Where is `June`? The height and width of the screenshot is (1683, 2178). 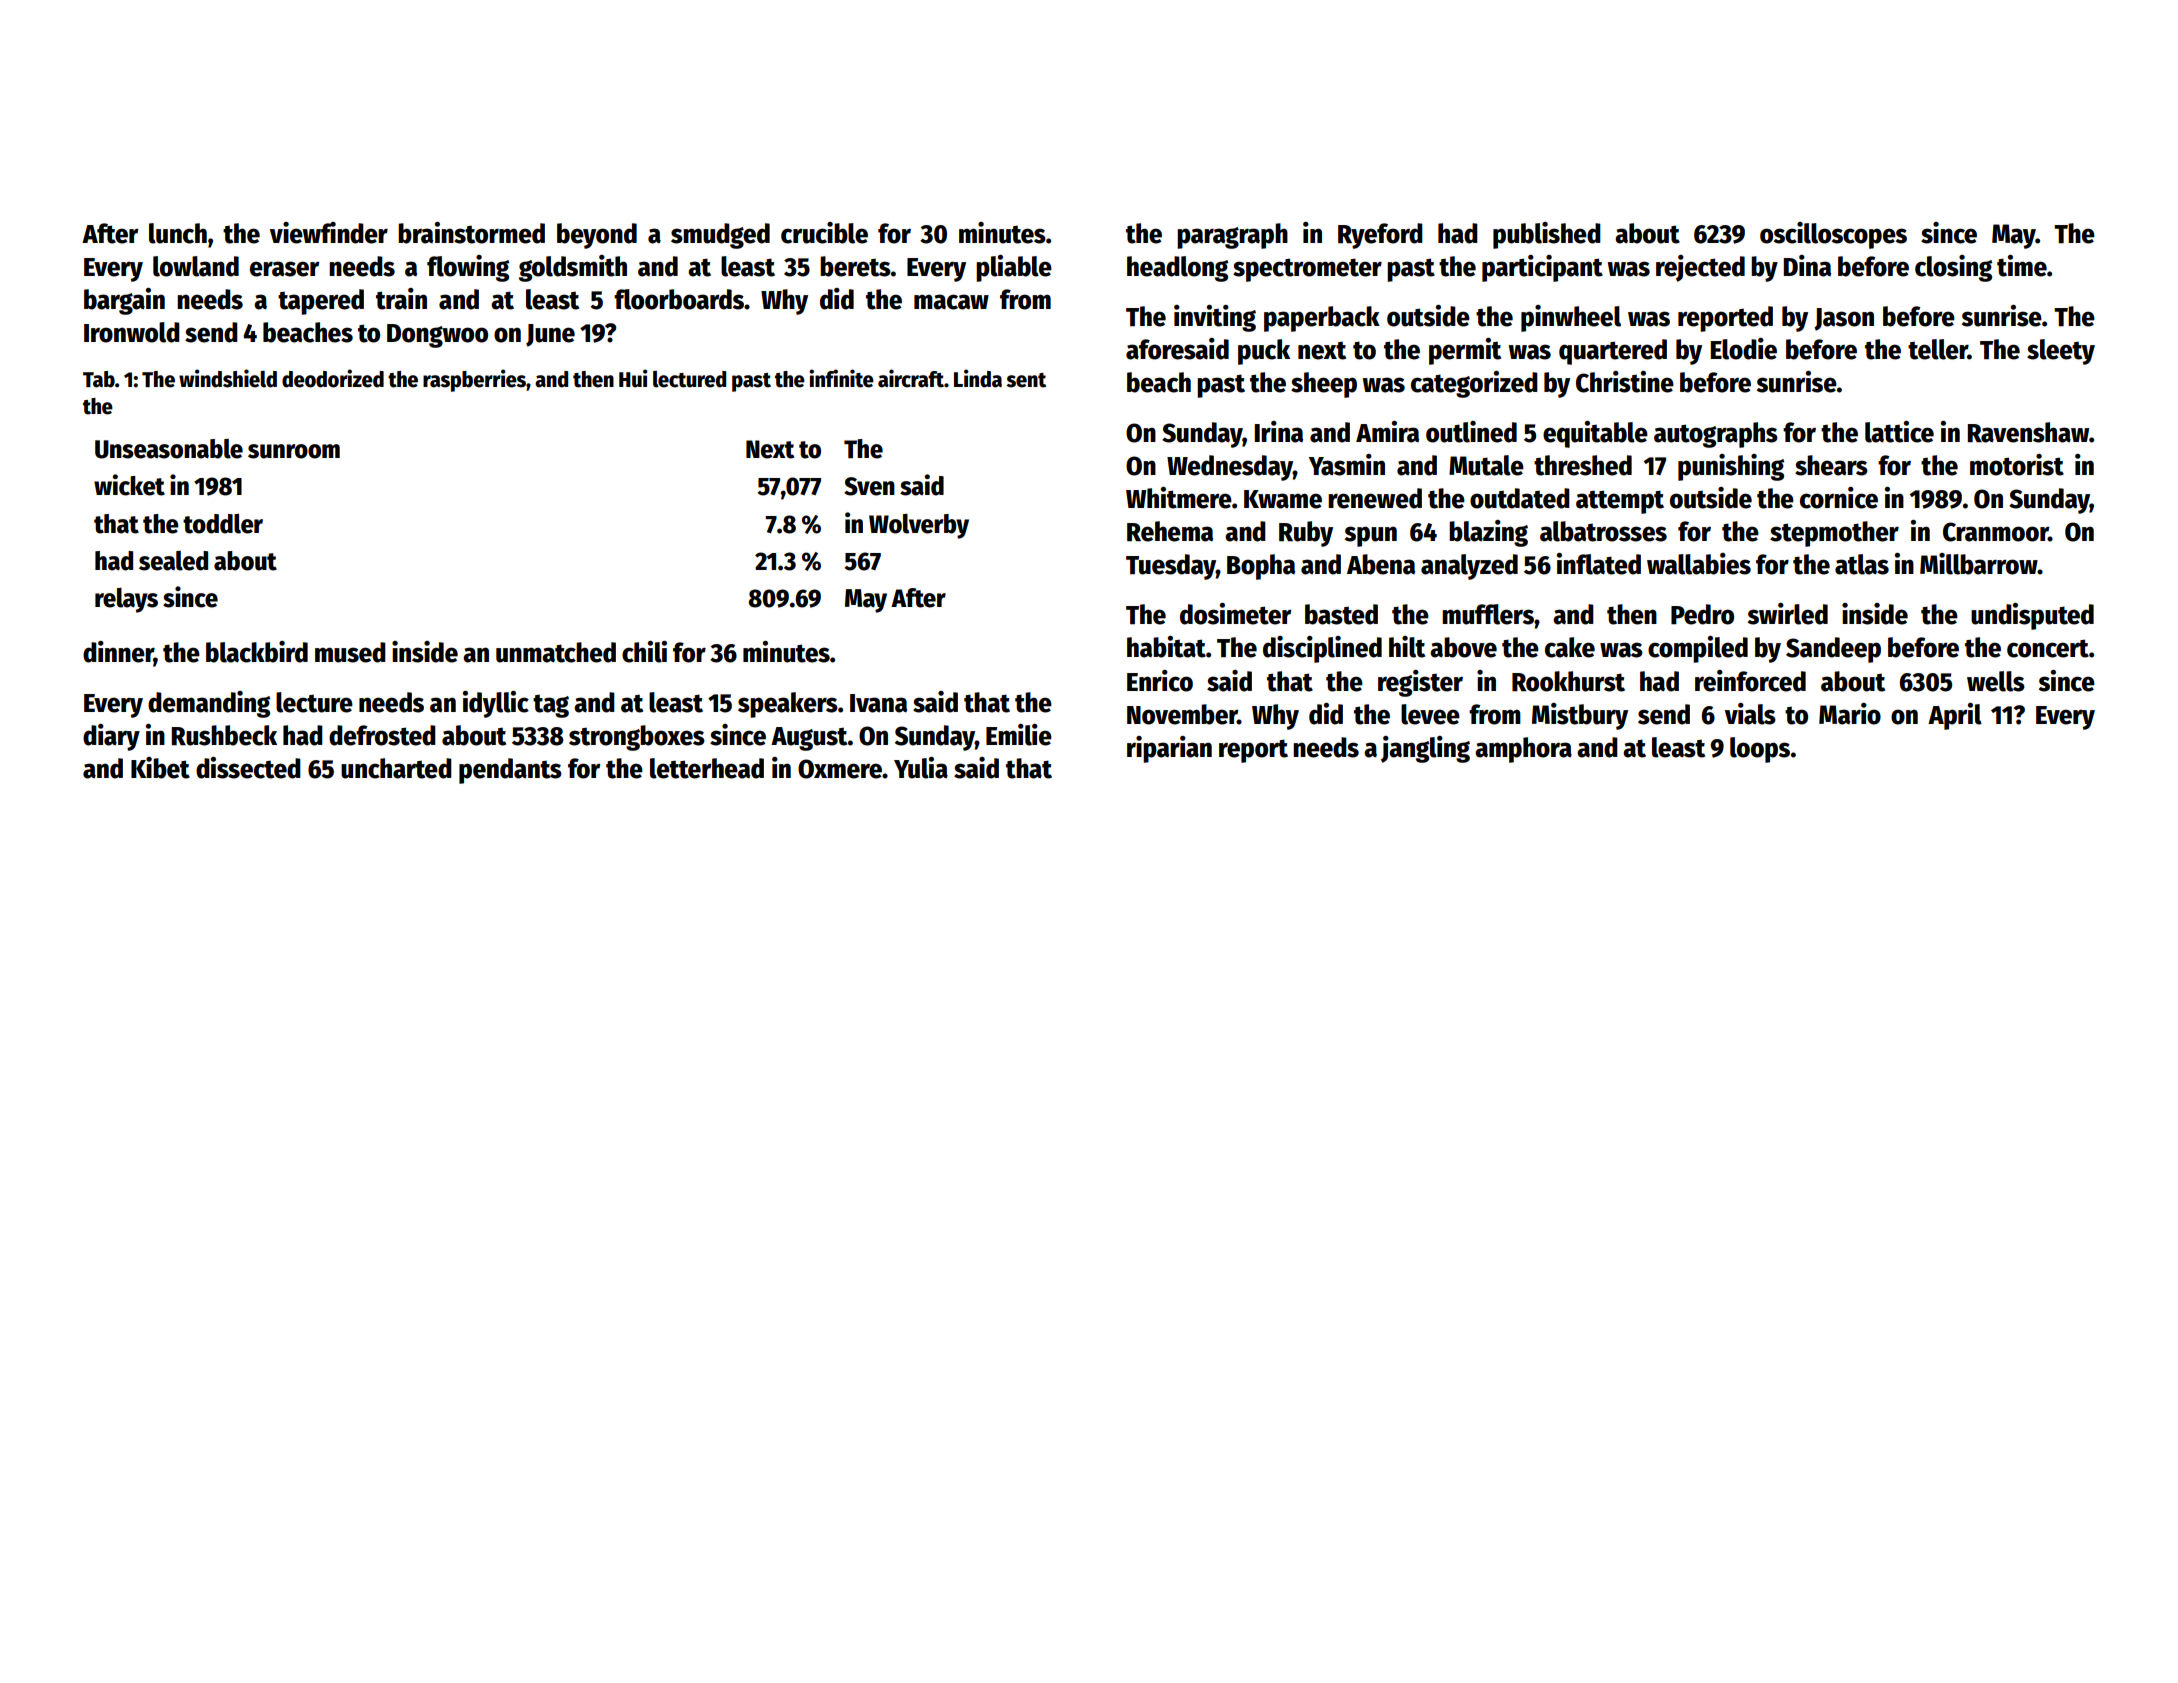 June is located at coordinates (550, 335).
